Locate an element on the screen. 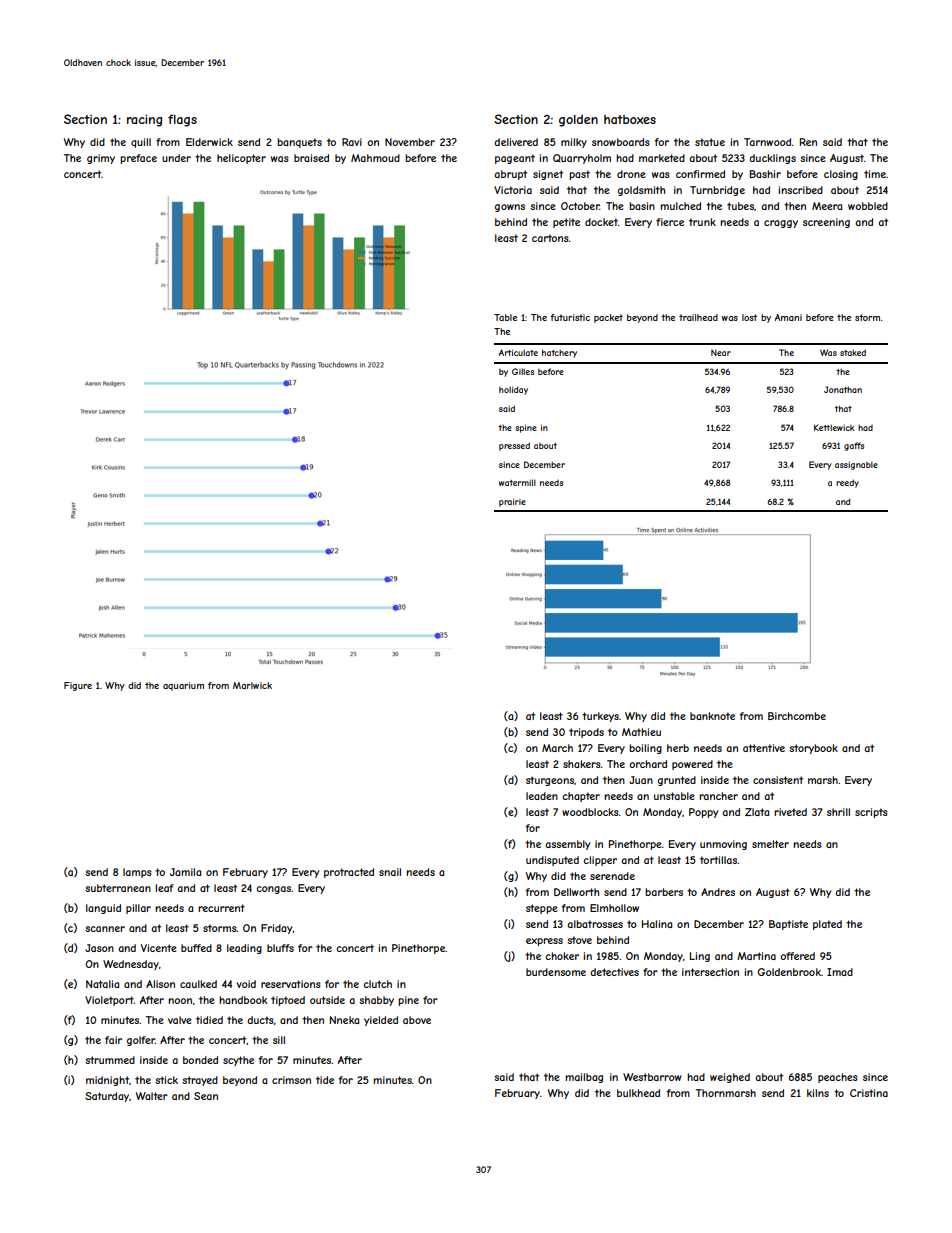 This screenshot has height=1233, width=952. flags is located at coordinates (182, 120).
